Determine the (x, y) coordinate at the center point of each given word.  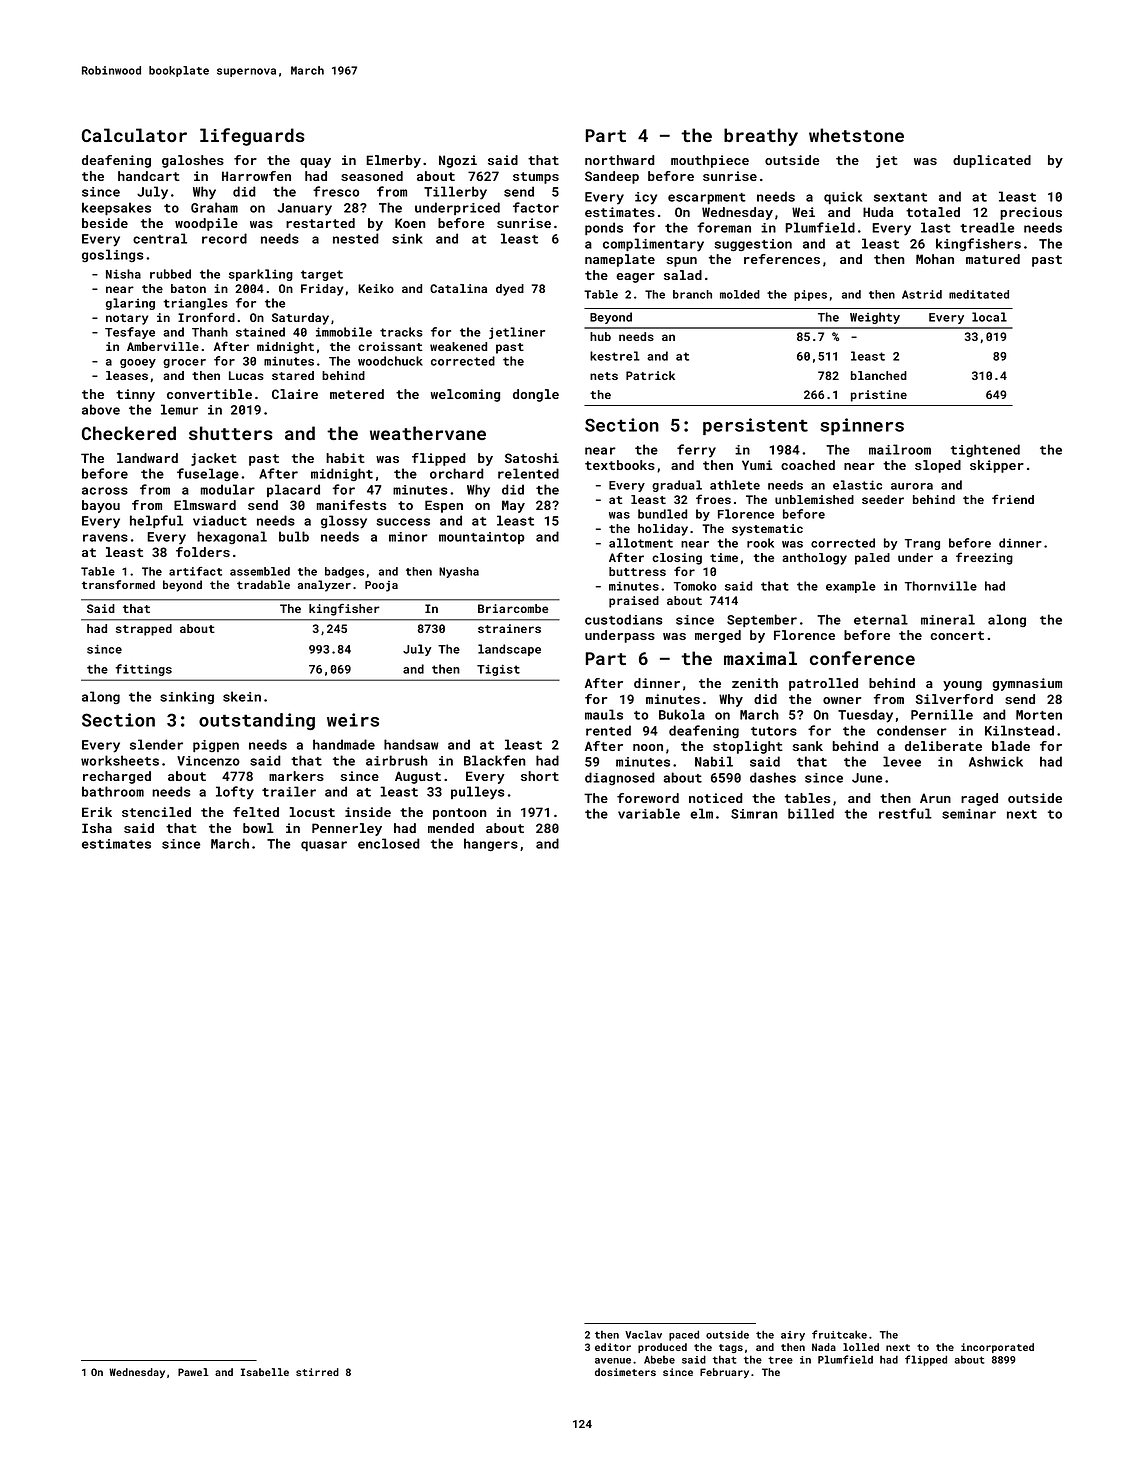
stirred (317, 1372)
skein (242, 696)
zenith (755, 683)
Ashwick (996, 761)
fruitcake (839, 1334)
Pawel (193, 1372)
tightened (985, 451)
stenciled (156, 812)
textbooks (620, 465)
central (160, 238)
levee (902, 761)
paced (684, 1335)
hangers (491, 845)
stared (293, 375)
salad (683, 275)
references (782, 259)
